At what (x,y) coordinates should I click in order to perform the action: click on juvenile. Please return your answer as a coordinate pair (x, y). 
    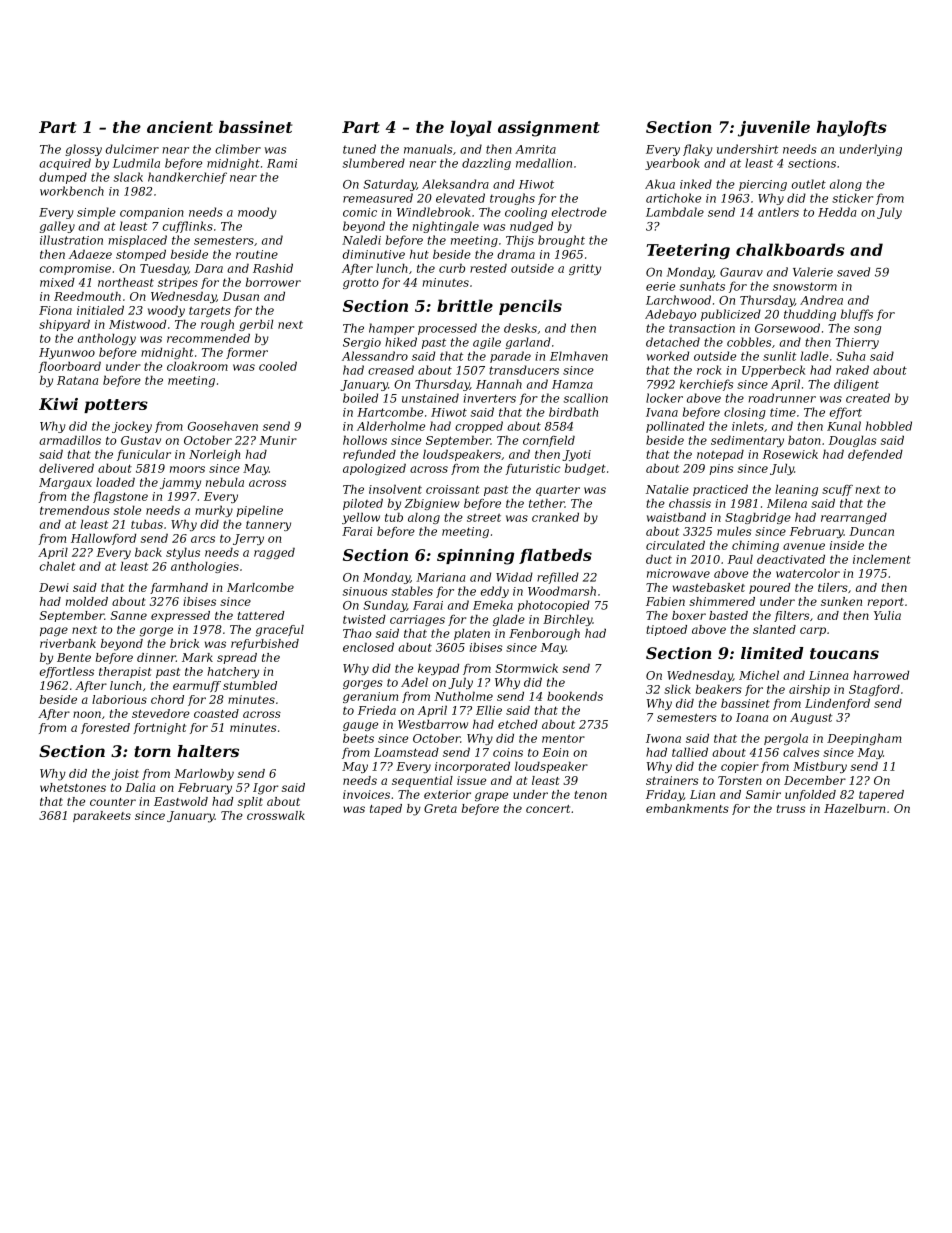
    Looking at the image, I should click on (774, 129).
